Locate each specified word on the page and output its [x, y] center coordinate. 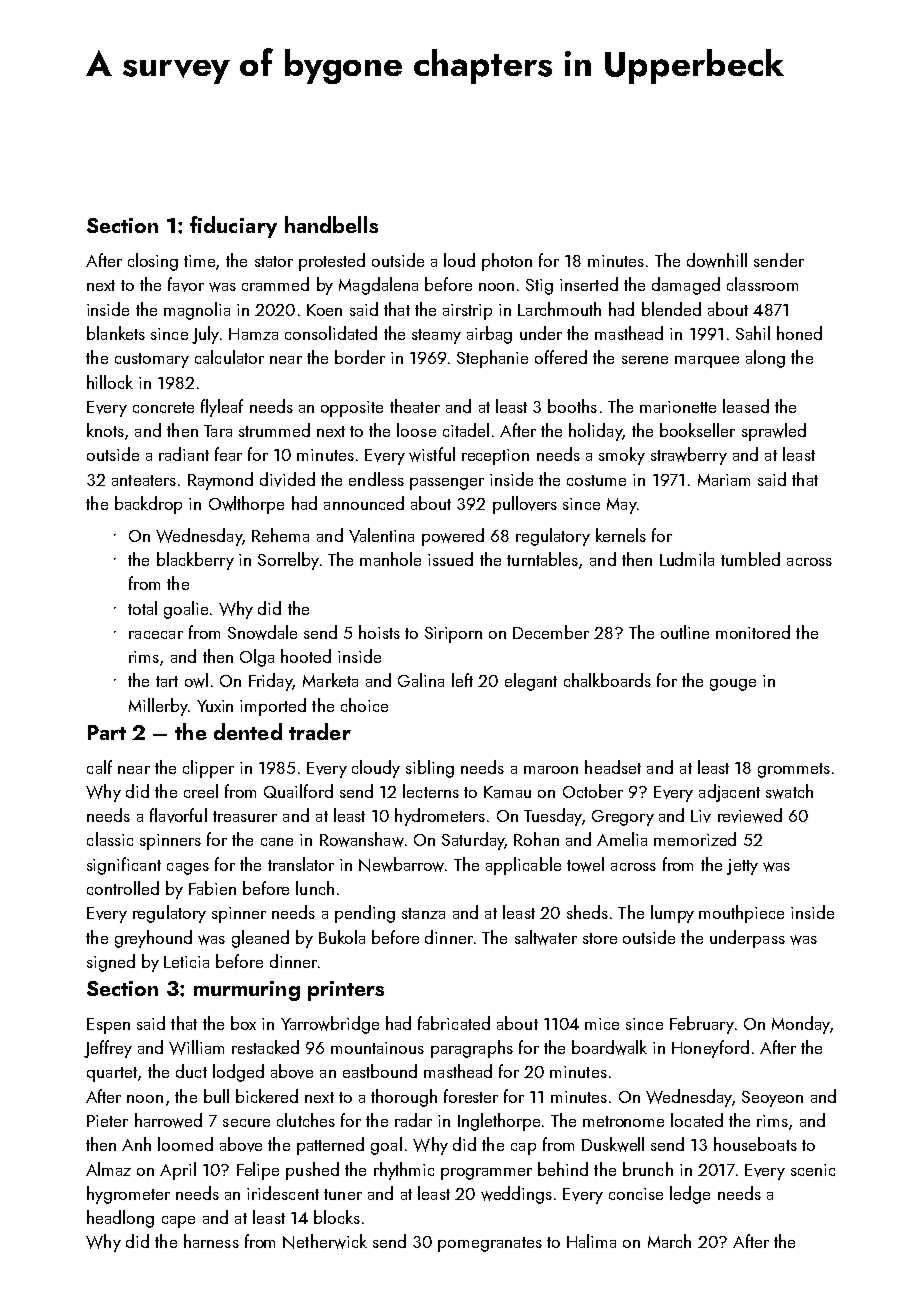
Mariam [724, 480]
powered [453, 537]
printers [346, 991]
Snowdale [262, 632]
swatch [789, 791]
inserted [589, 284]
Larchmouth [559, 309]
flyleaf [222, 408]
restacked [265, 1047]
